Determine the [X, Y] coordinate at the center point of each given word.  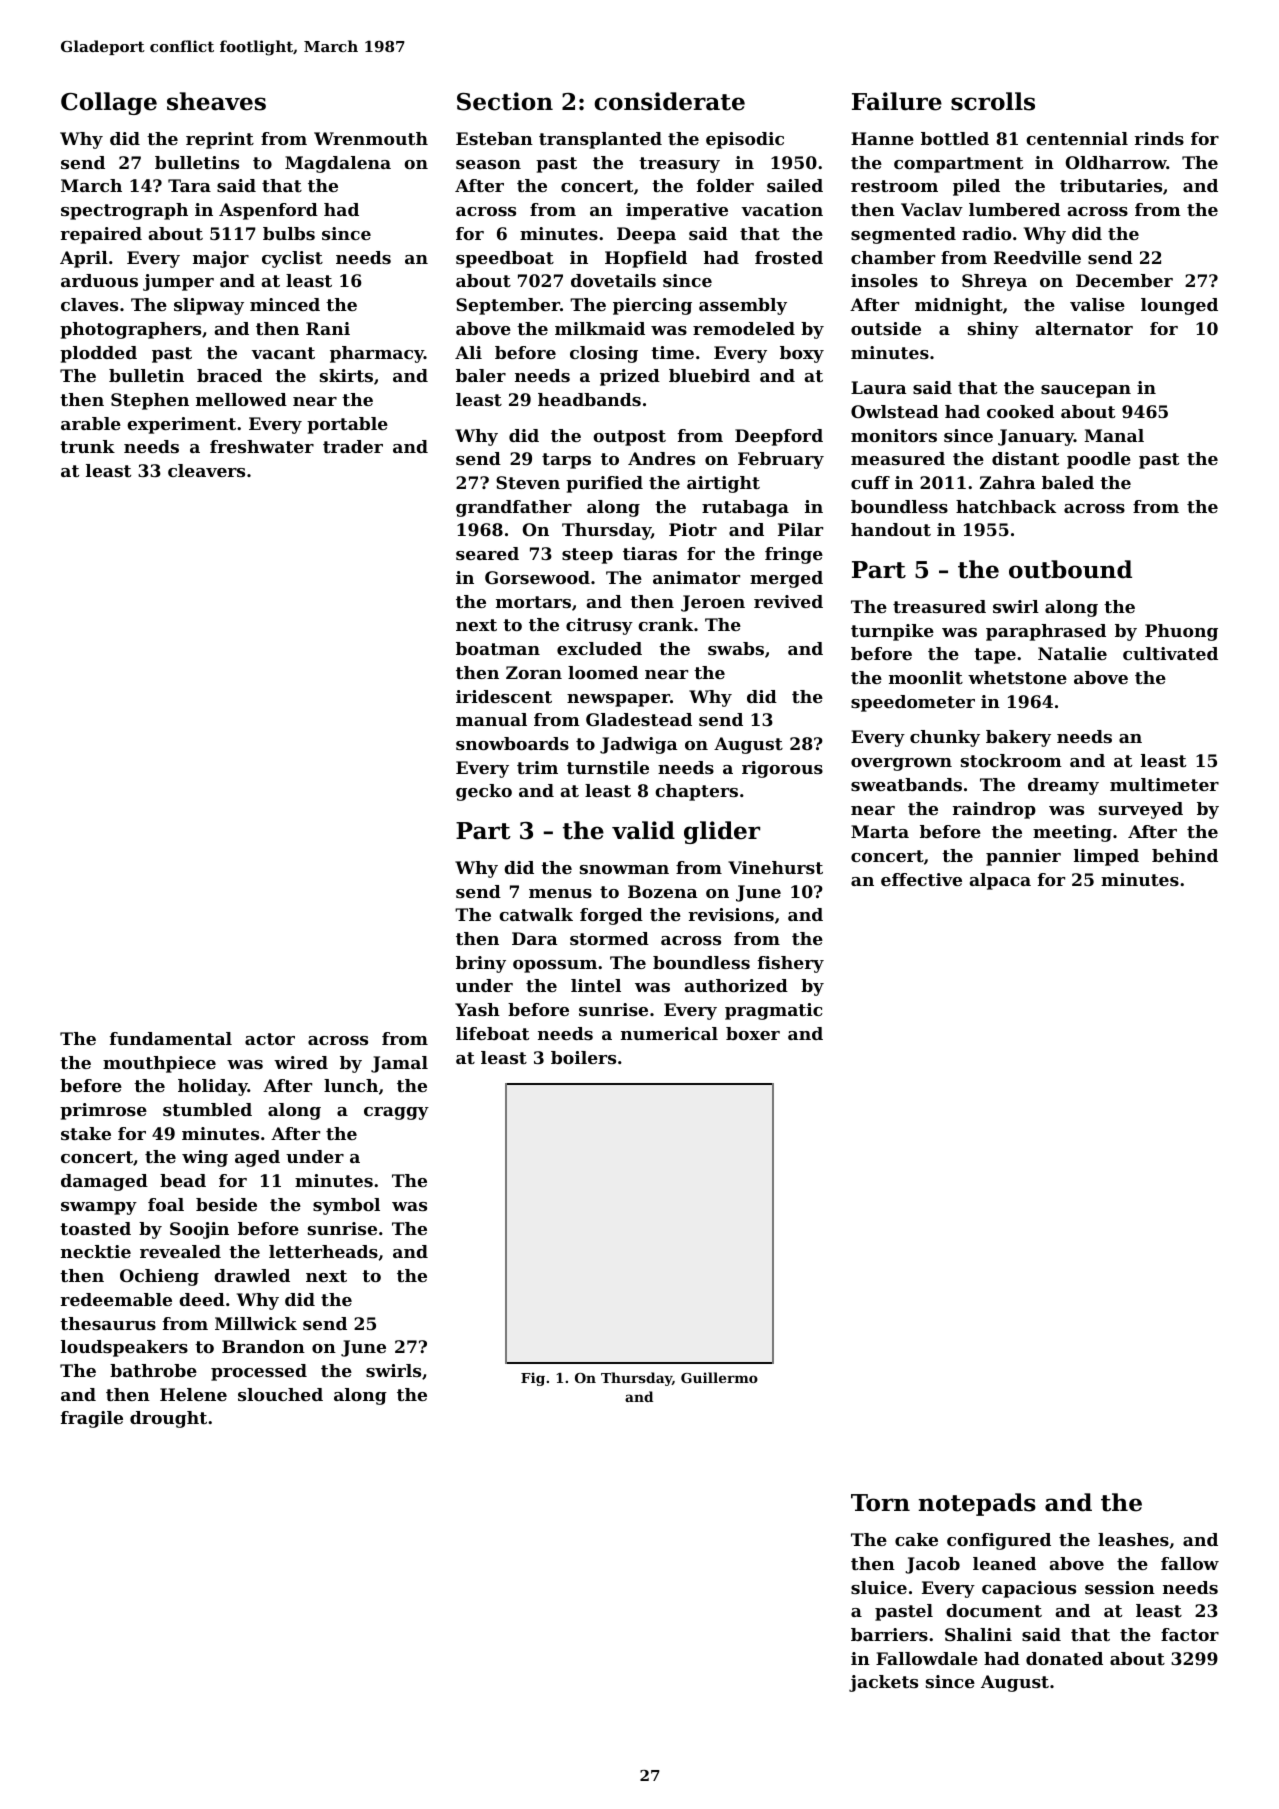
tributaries [1111, 185]
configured [999, 1541]
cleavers [206, 470]
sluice [879, 1587]
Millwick [256, 1323]
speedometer [913, 703]
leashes [1133, 1539]
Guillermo [719, 1377]
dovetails [613, 280]
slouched [280, 1394]
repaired [101, 235]
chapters [696, 792]
